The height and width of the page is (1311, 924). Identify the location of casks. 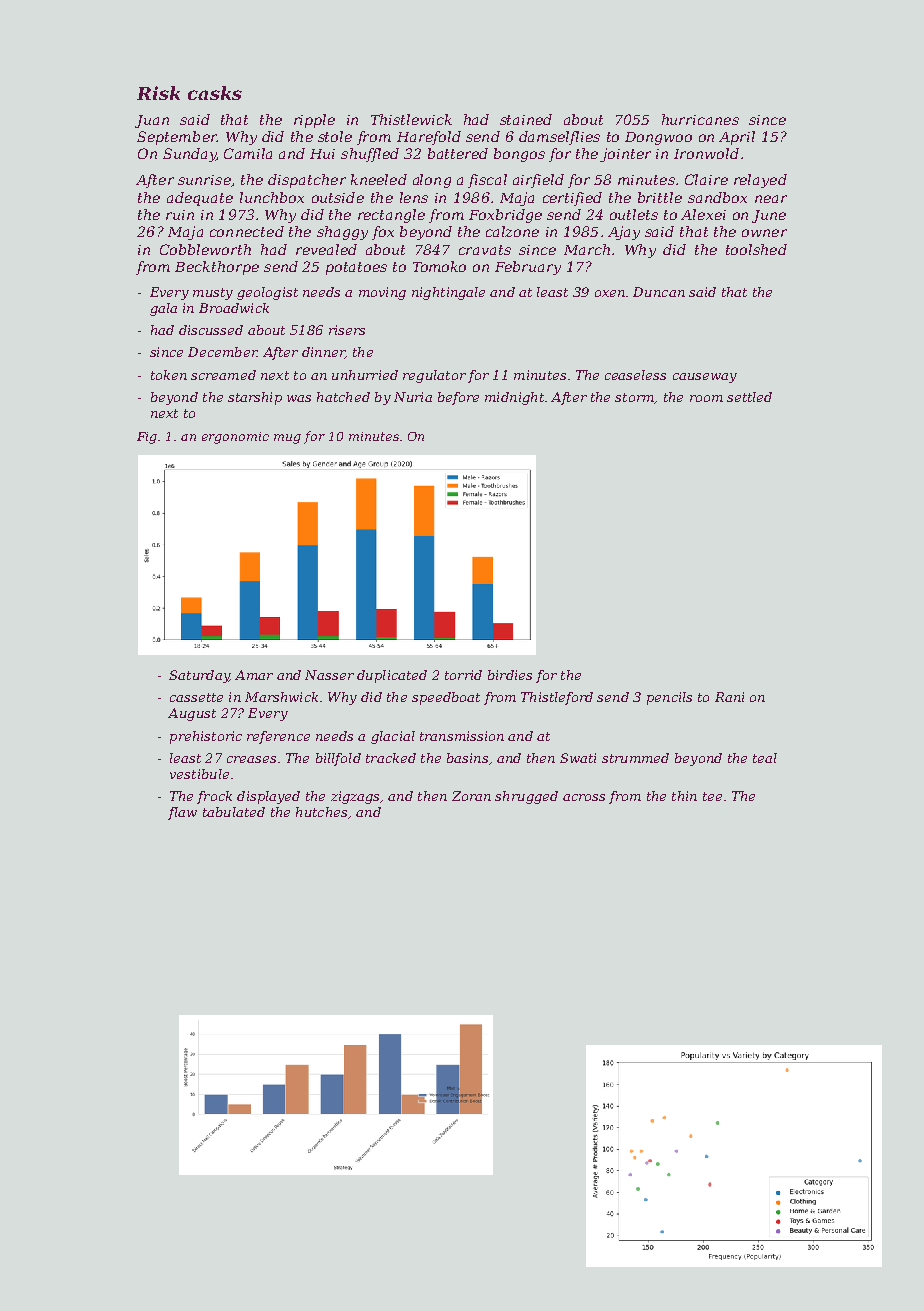
(215, 93).
